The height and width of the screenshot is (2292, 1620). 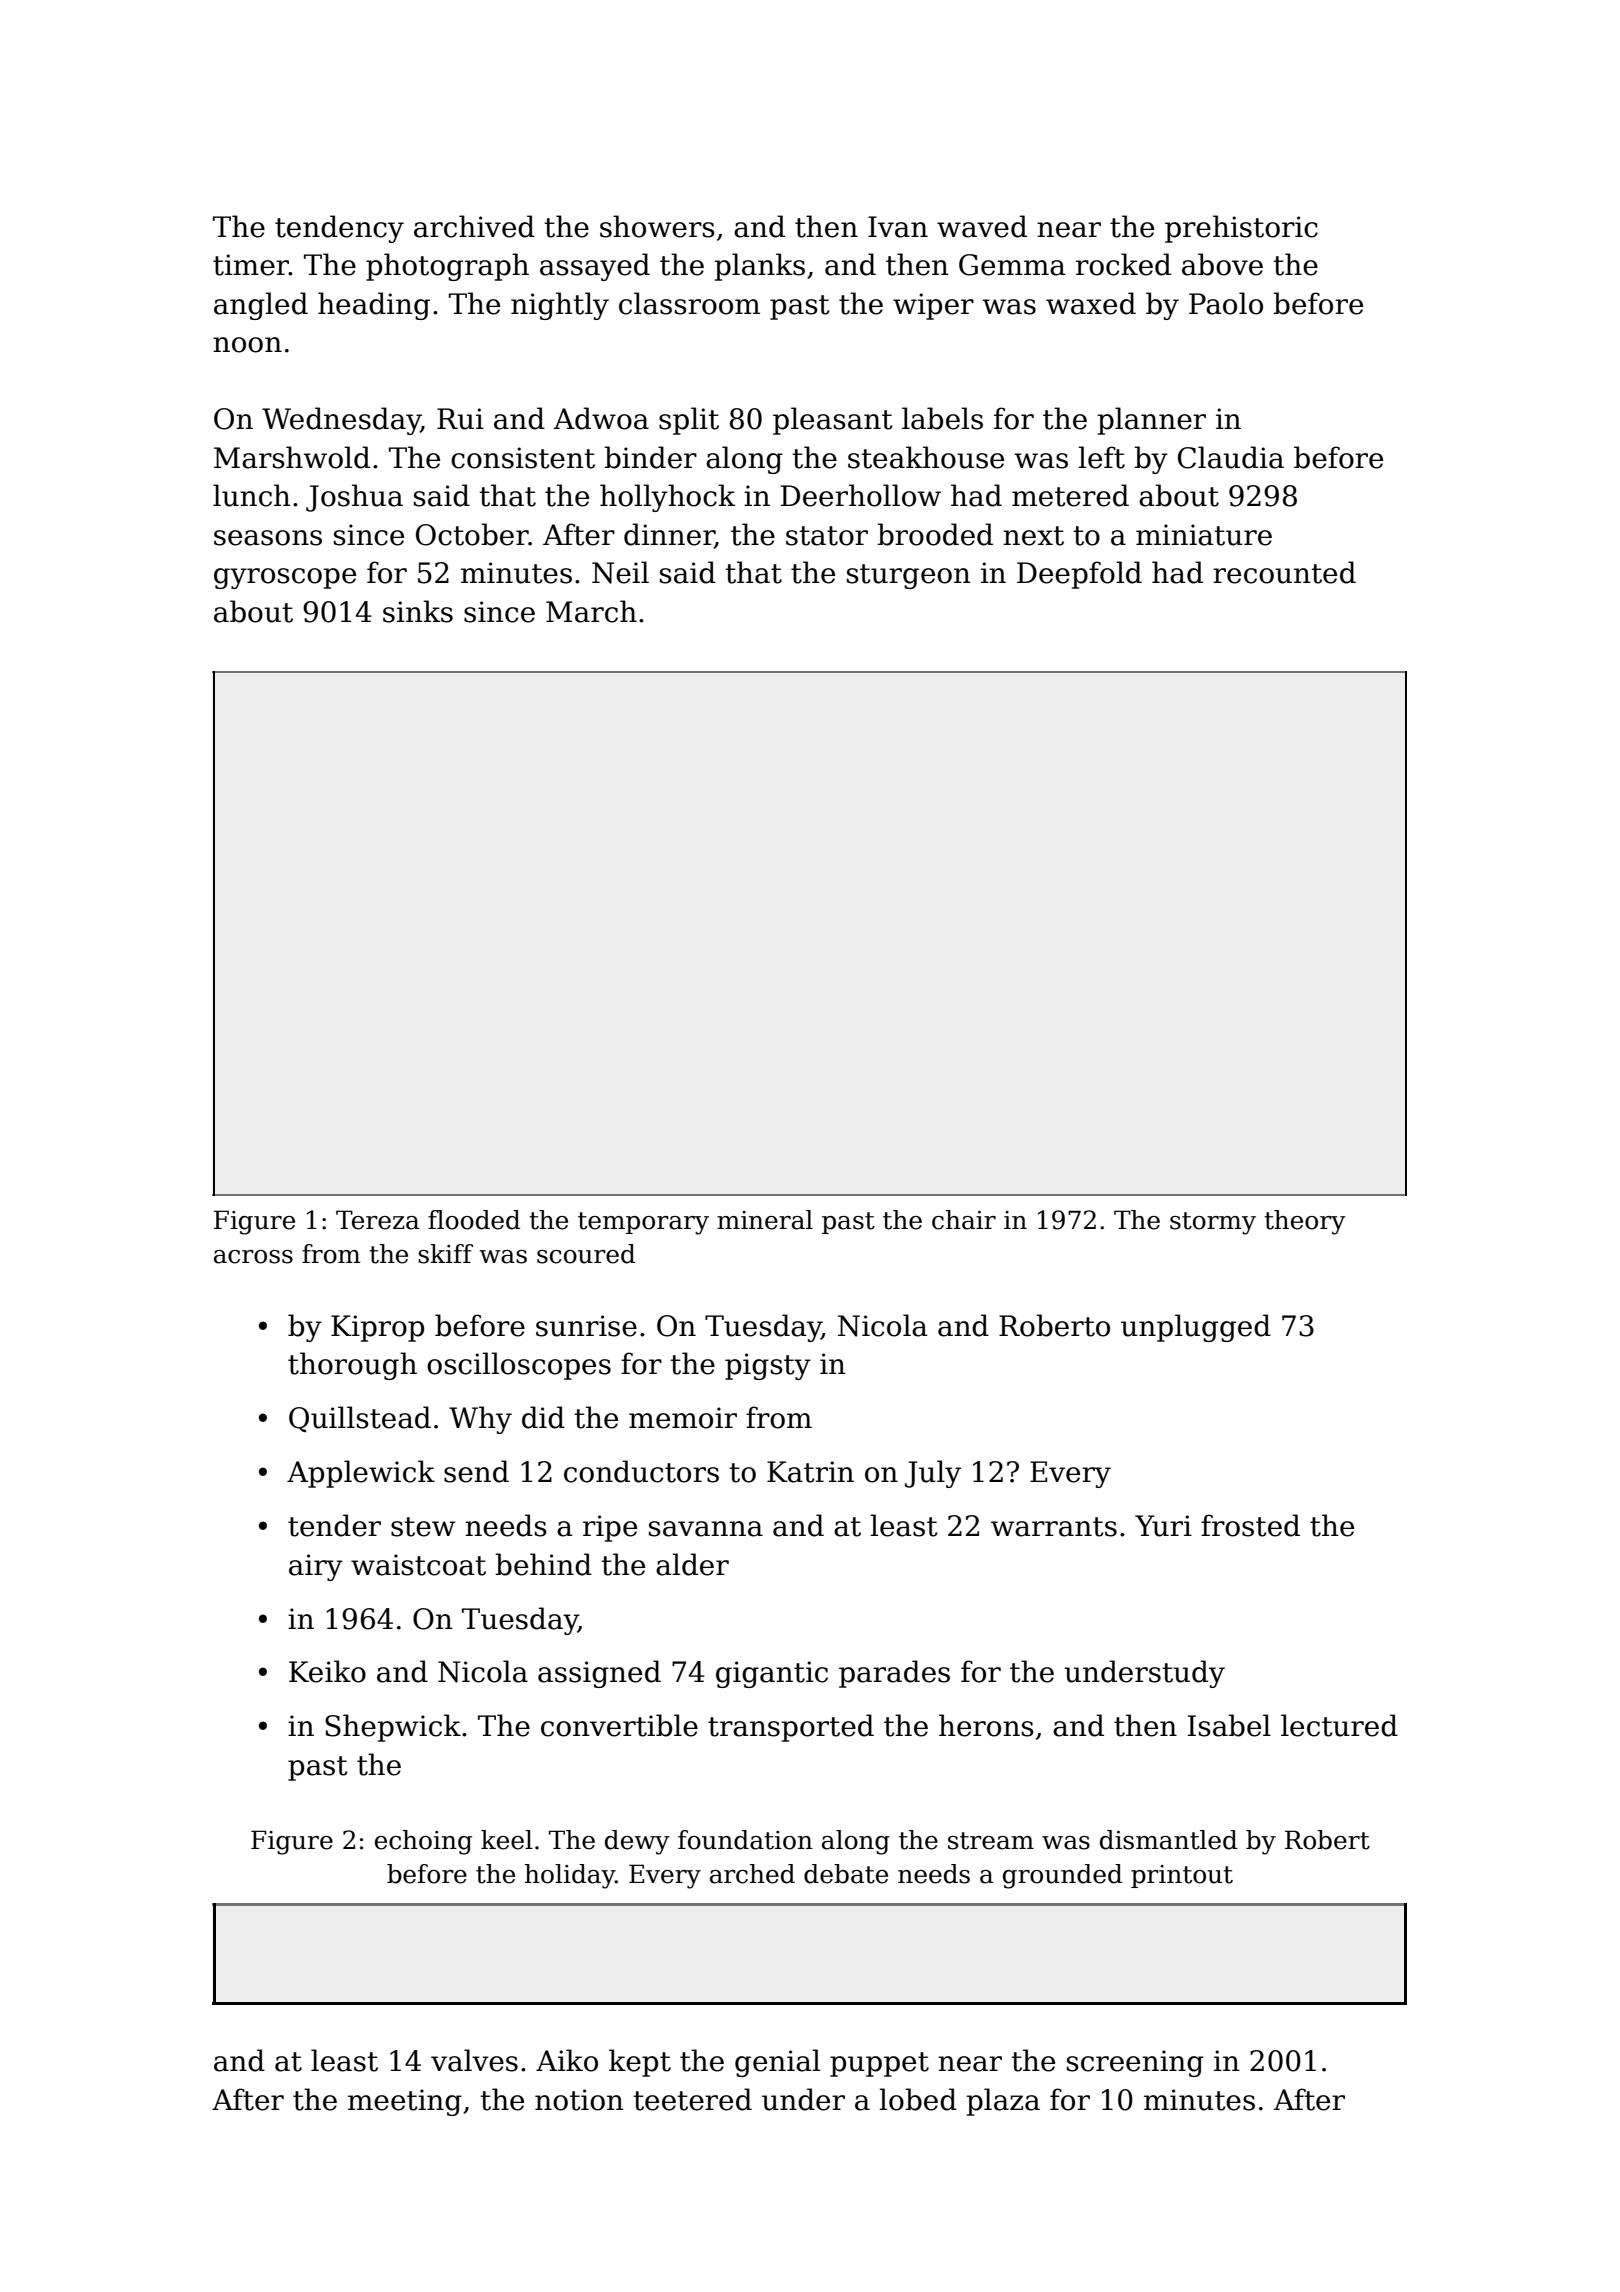 I want to click on notion, so click(x=579, y=2100).
